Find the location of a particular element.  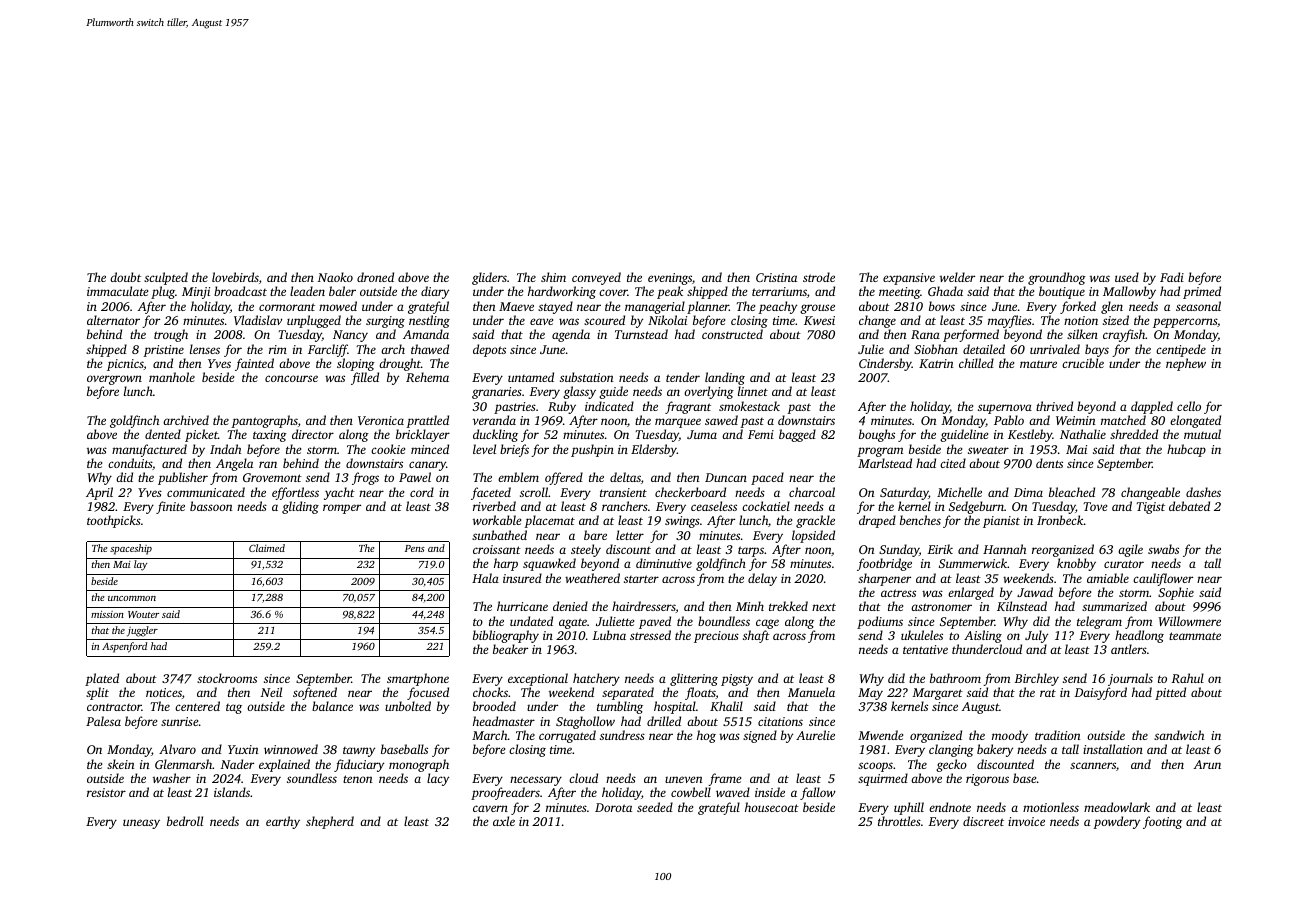

insured is located at coordinates (522, 578).
